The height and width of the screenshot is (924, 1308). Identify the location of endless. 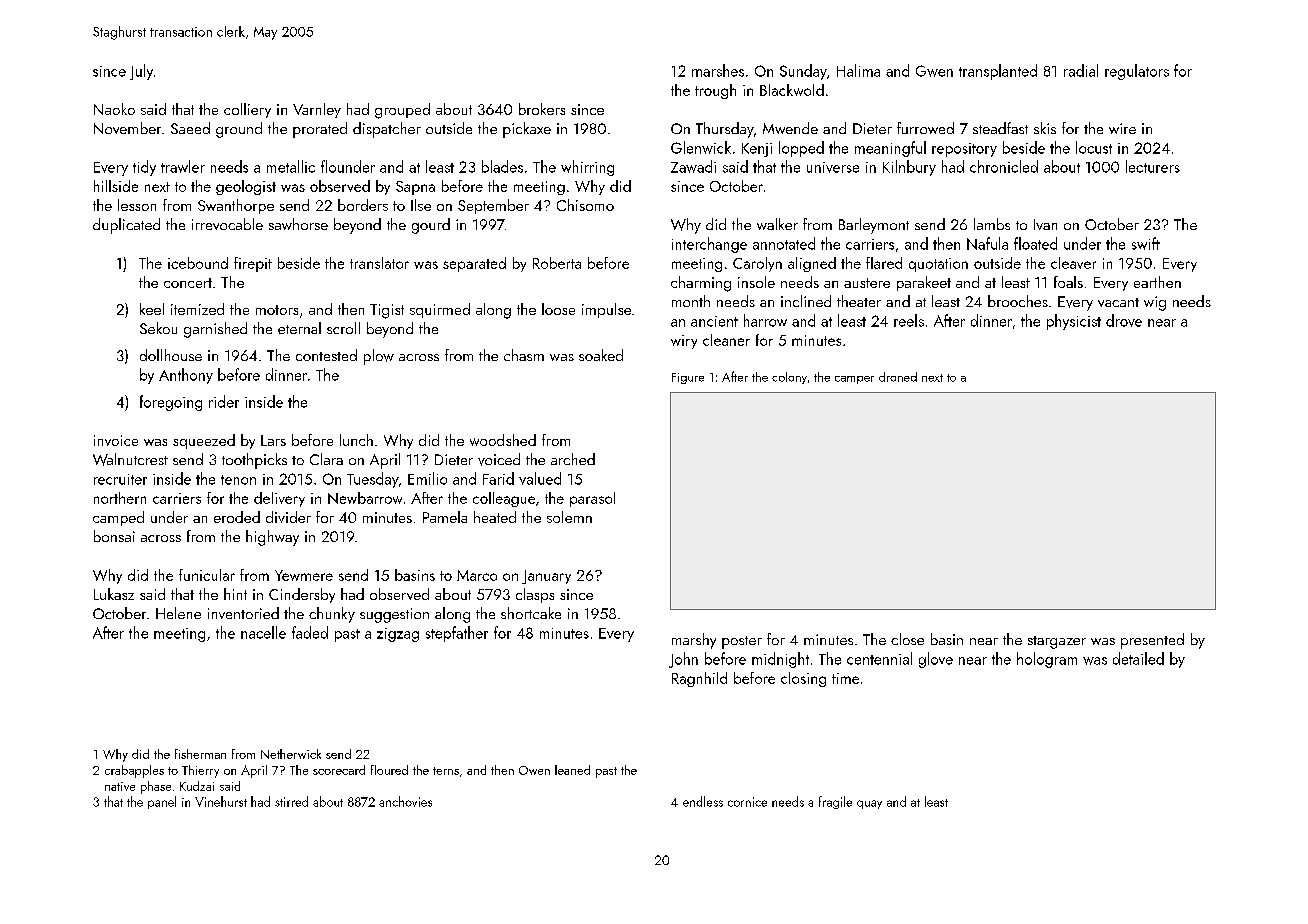
(703, 801).
